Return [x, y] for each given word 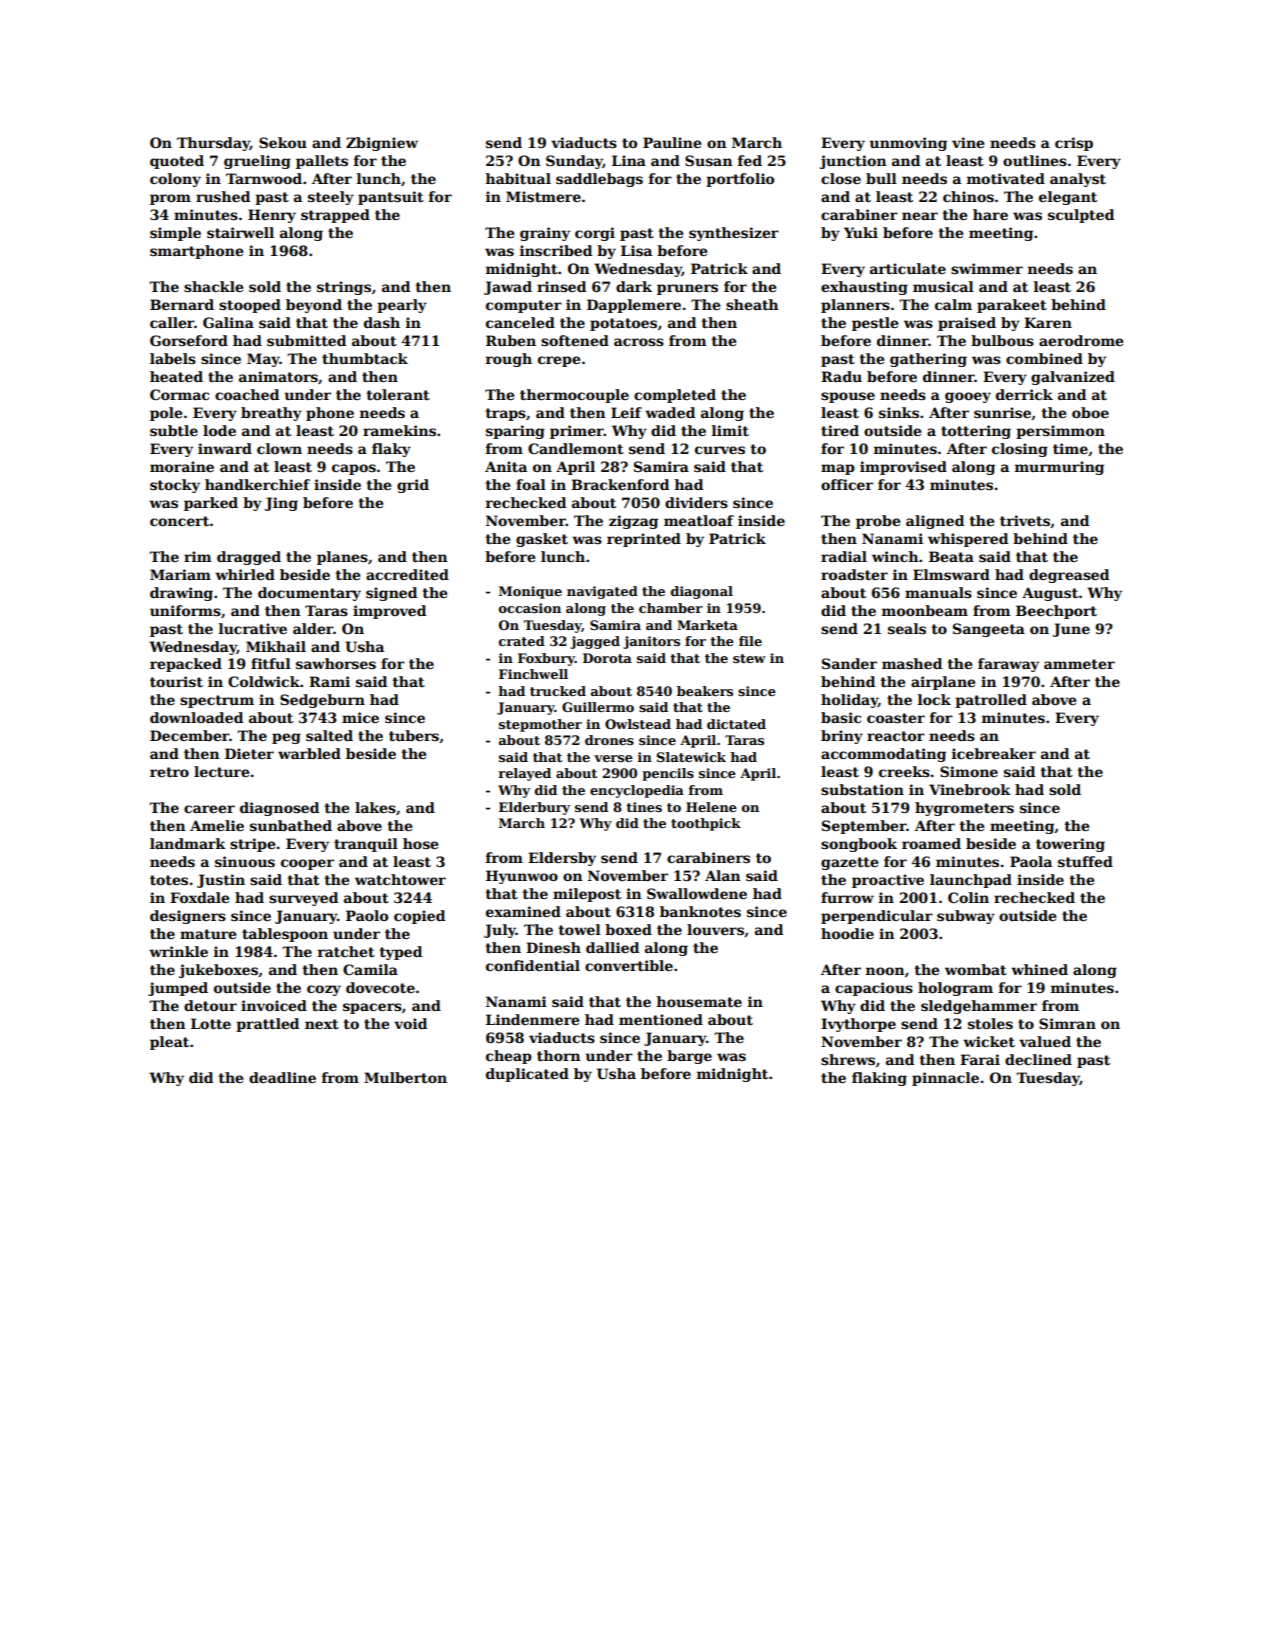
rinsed [561, 286]
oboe [1090, 412]
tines [644, 807]
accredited [407, 574]
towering [1070, 845]
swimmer [987, 268]
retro [169, 772]
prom [170, 199]
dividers [696, 502]
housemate [699, 1001]
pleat [169, 1043]
